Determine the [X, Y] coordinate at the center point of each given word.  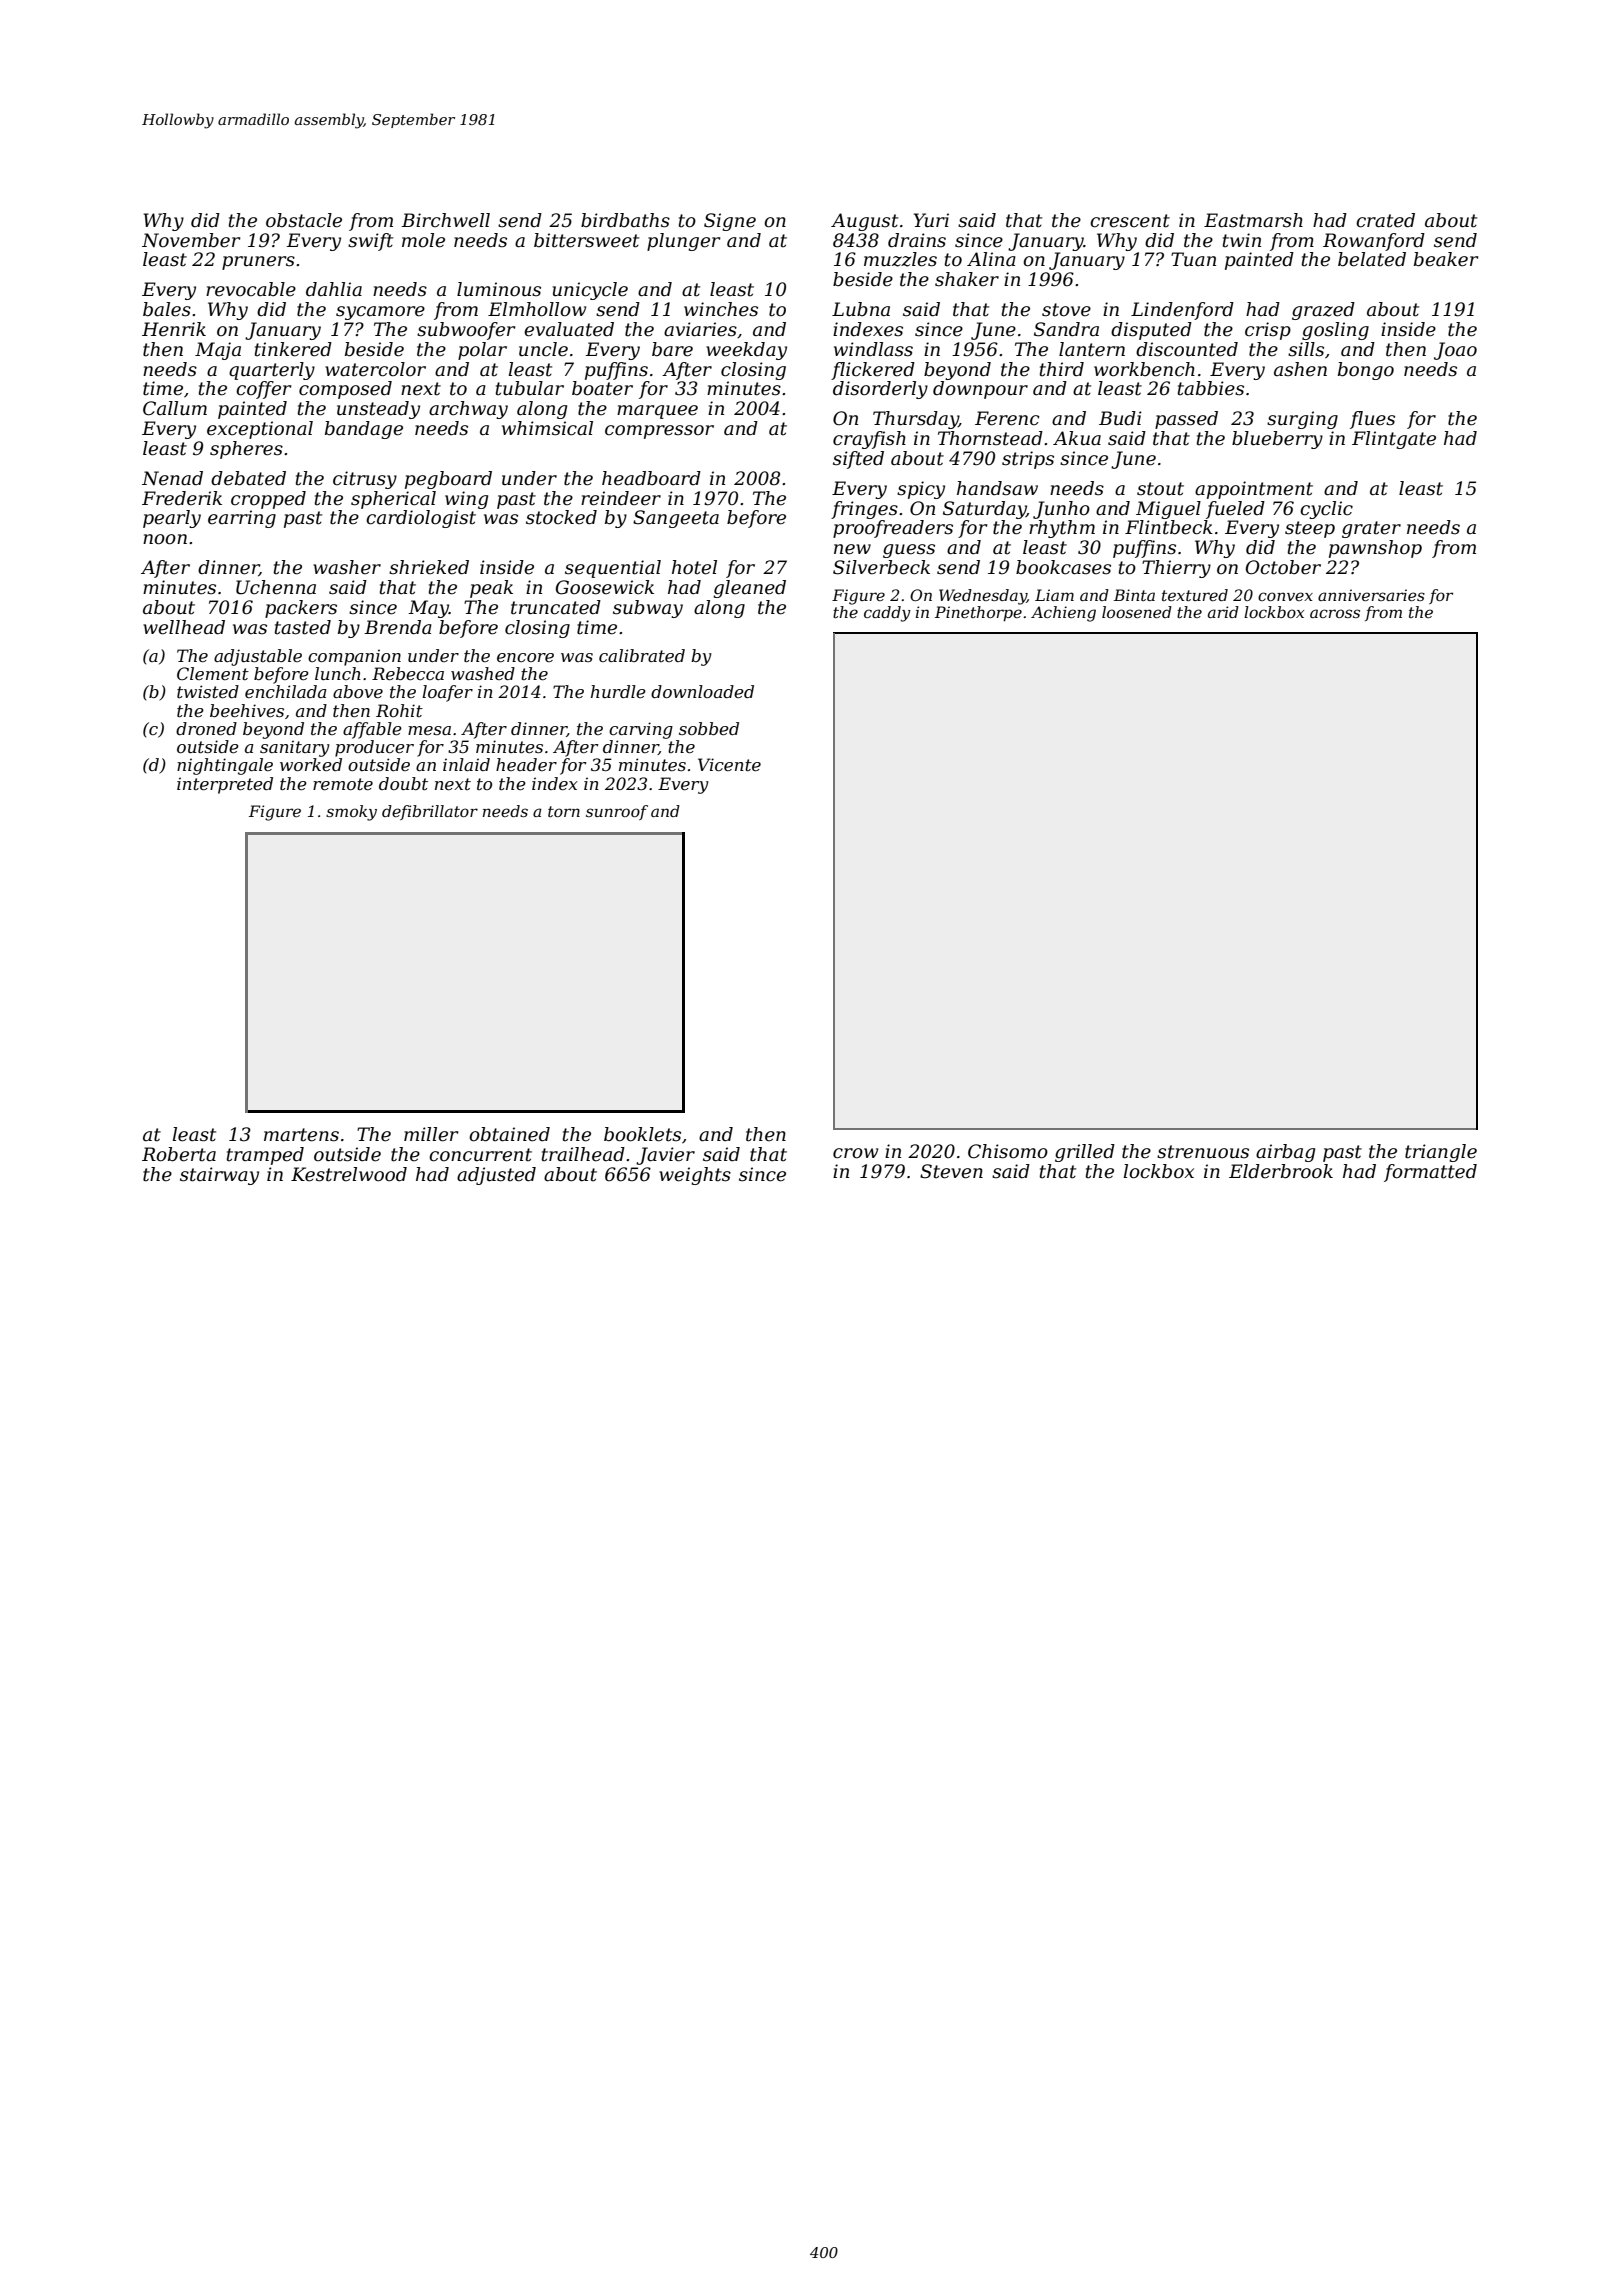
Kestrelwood [349, 1174]
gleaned [749, 589]
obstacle [304, 220]
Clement [213, 673]
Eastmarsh [1253, 220]
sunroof [617, 812]
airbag [1285, 1153]
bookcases [1063, 567]
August [864, 222]
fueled [1235, 510]
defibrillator [430, 812]
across [1335, 613]
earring [242, 519]
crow [855, 1153]
